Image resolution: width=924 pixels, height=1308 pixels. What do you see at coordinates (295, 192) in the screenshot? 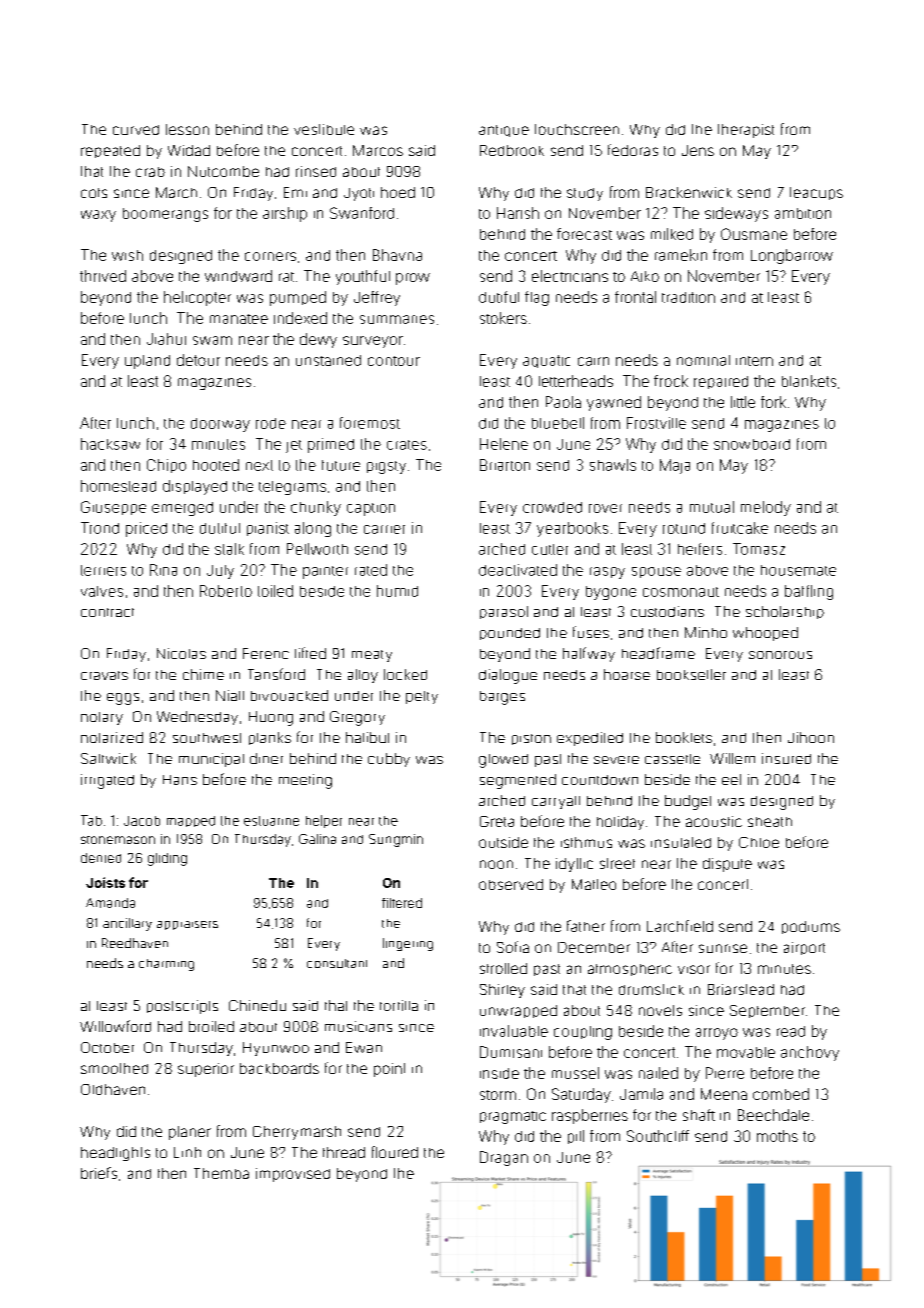
I see `Emi` at bounding box center [295, 192].
